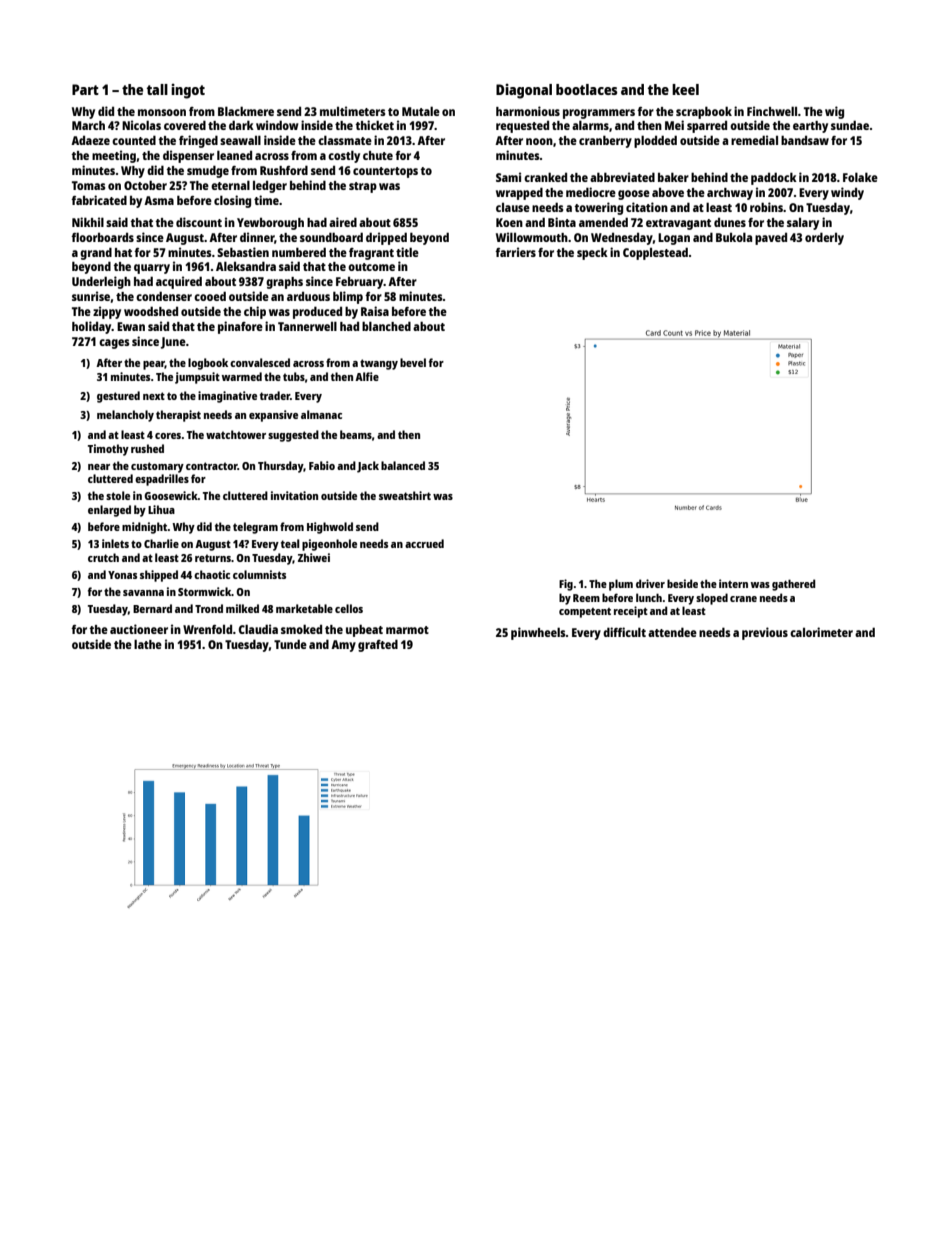 Image resolution: width=952 pixels, height=1233 pixels. What do you see at coordinates (424, 543) in the screenshot?
I see `accrued` at bounding box center [424, 543].
